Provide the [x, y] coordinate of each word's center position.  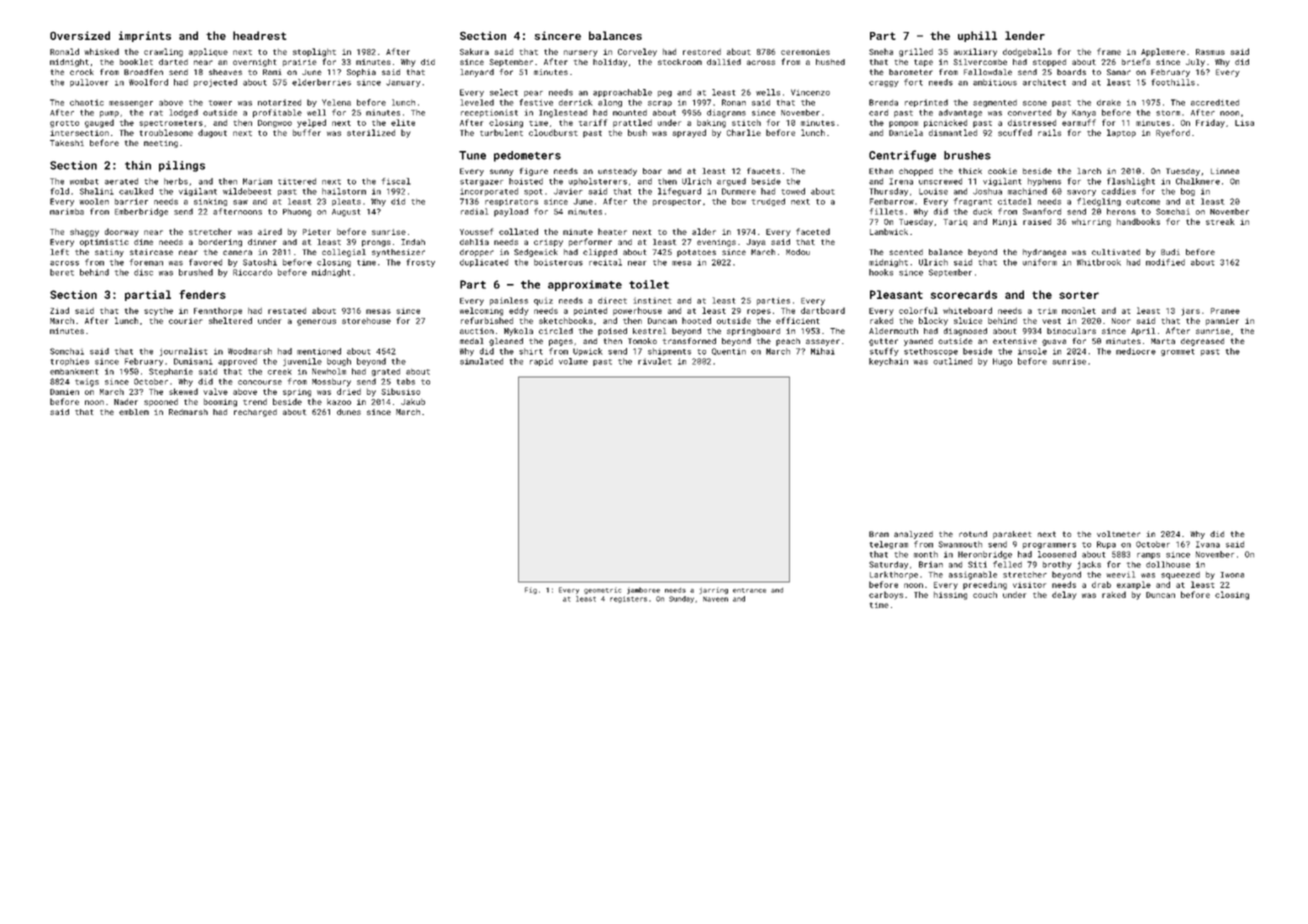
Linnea [1225, 171]
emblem [134, 412]
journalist [183, 352]
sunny [502, 172]
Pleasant [896, 294]
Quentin [729, 351]
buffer [307, 132]
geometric [602, 590]
